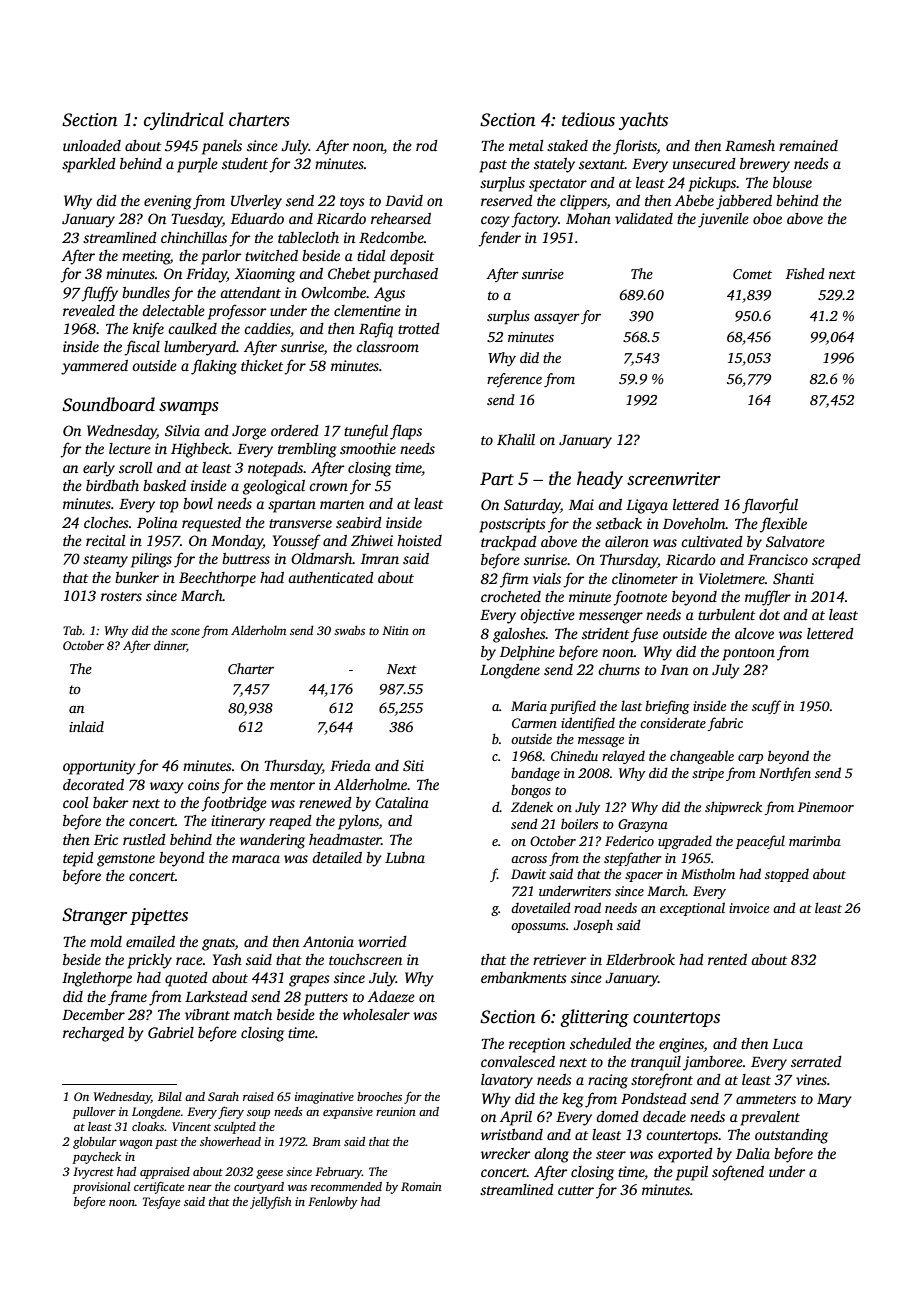 The height and width of the image is (1308, 924). What do you see at coordinates (380, 559) in the image?
I see `Imran` at bounding box center [380, 559].
